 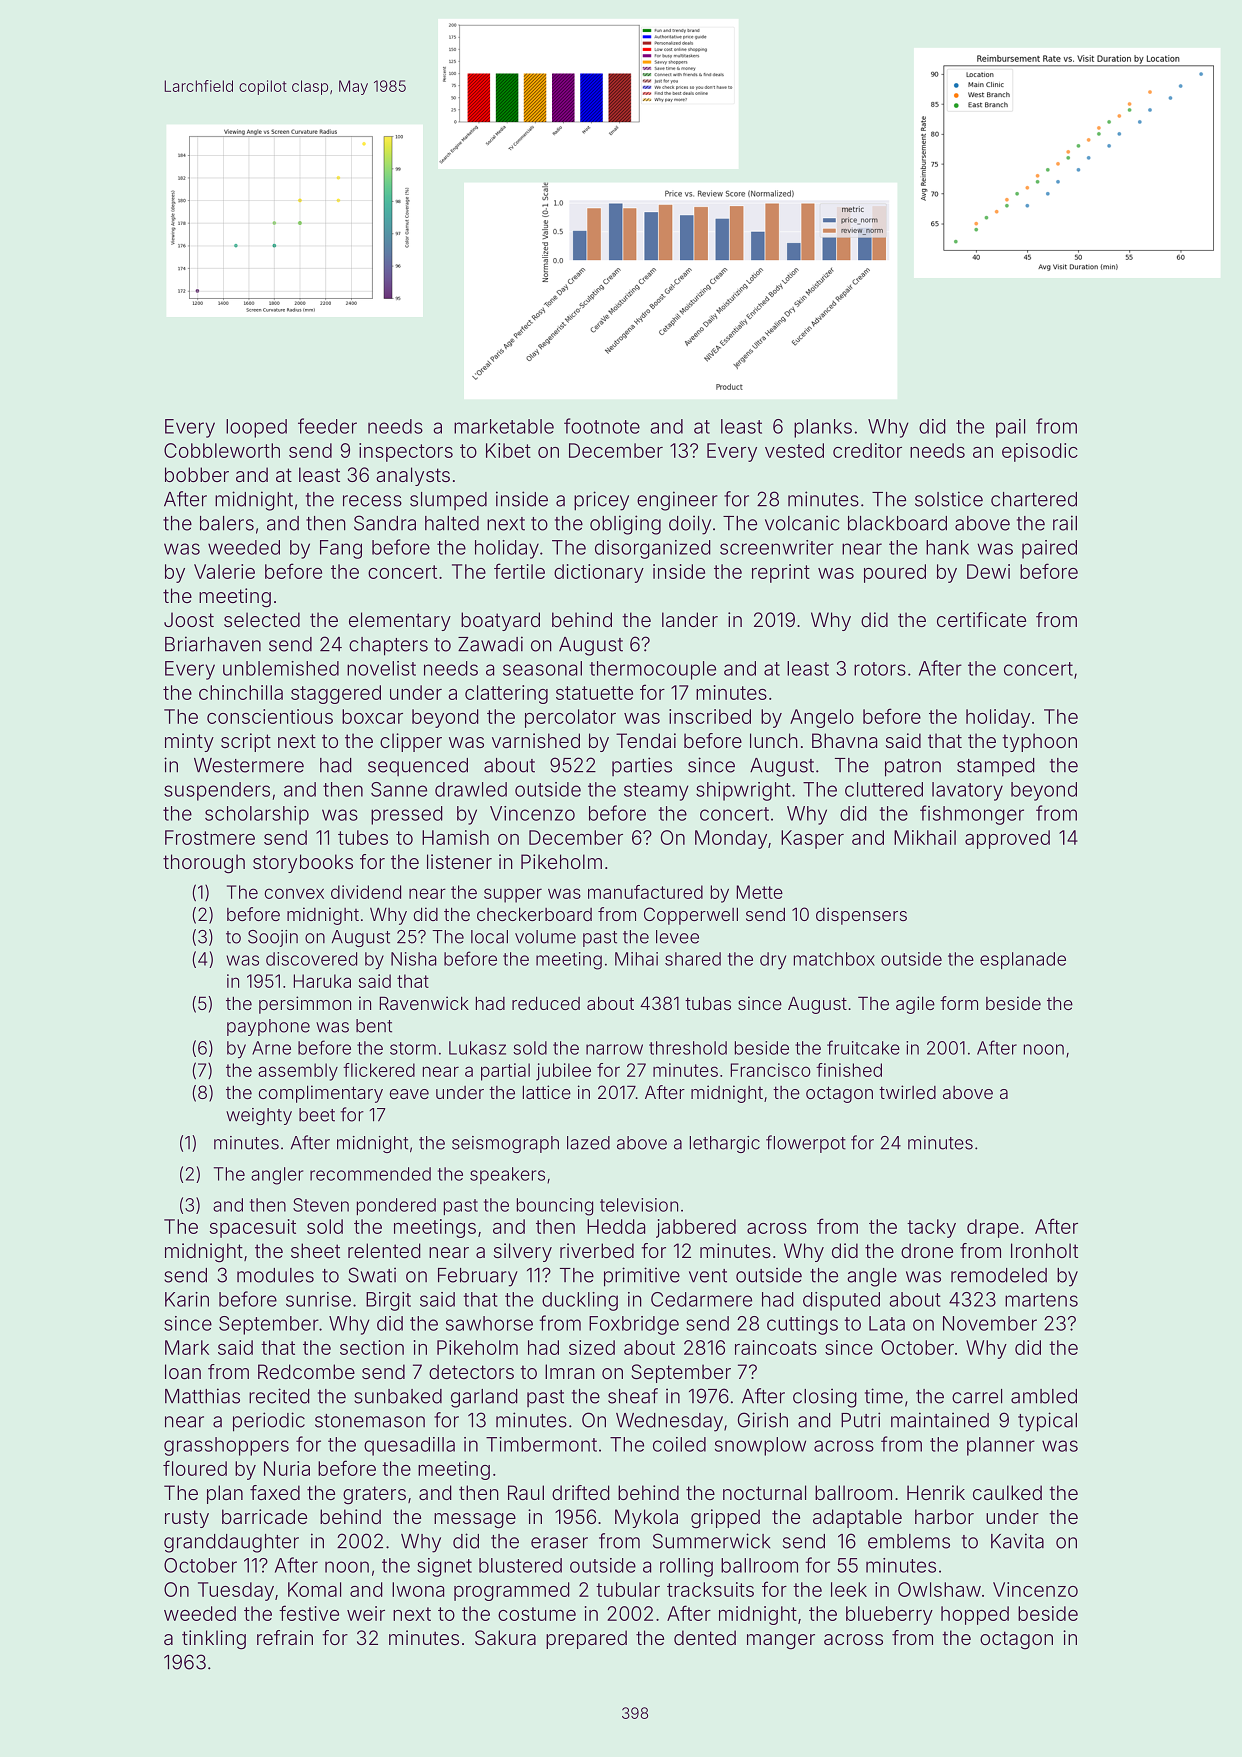 I want to click on Soojin, so click(x=273, y=938).
